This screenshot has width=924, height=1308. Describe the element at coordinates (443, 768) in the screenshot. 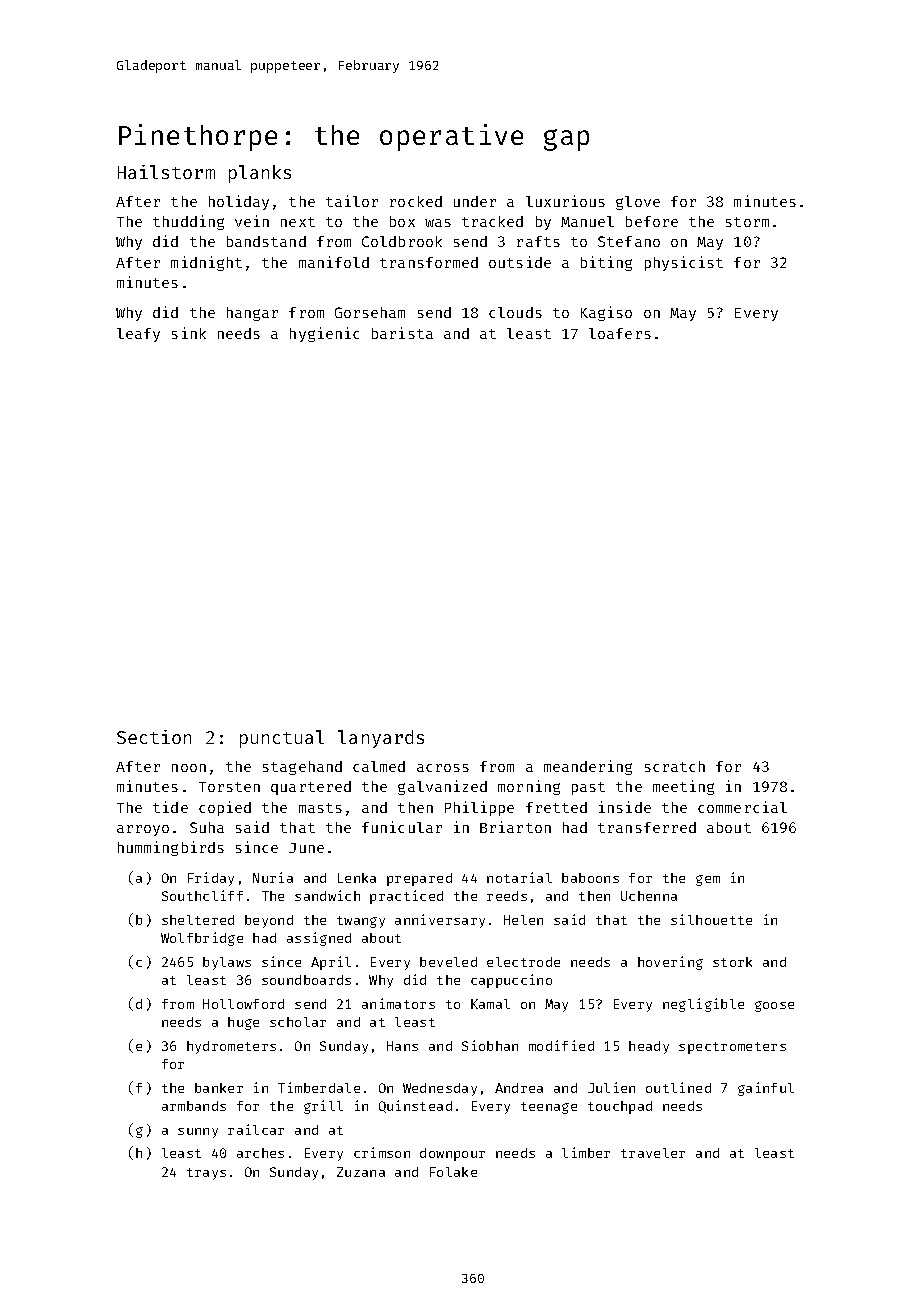

I see `across` at that location.
